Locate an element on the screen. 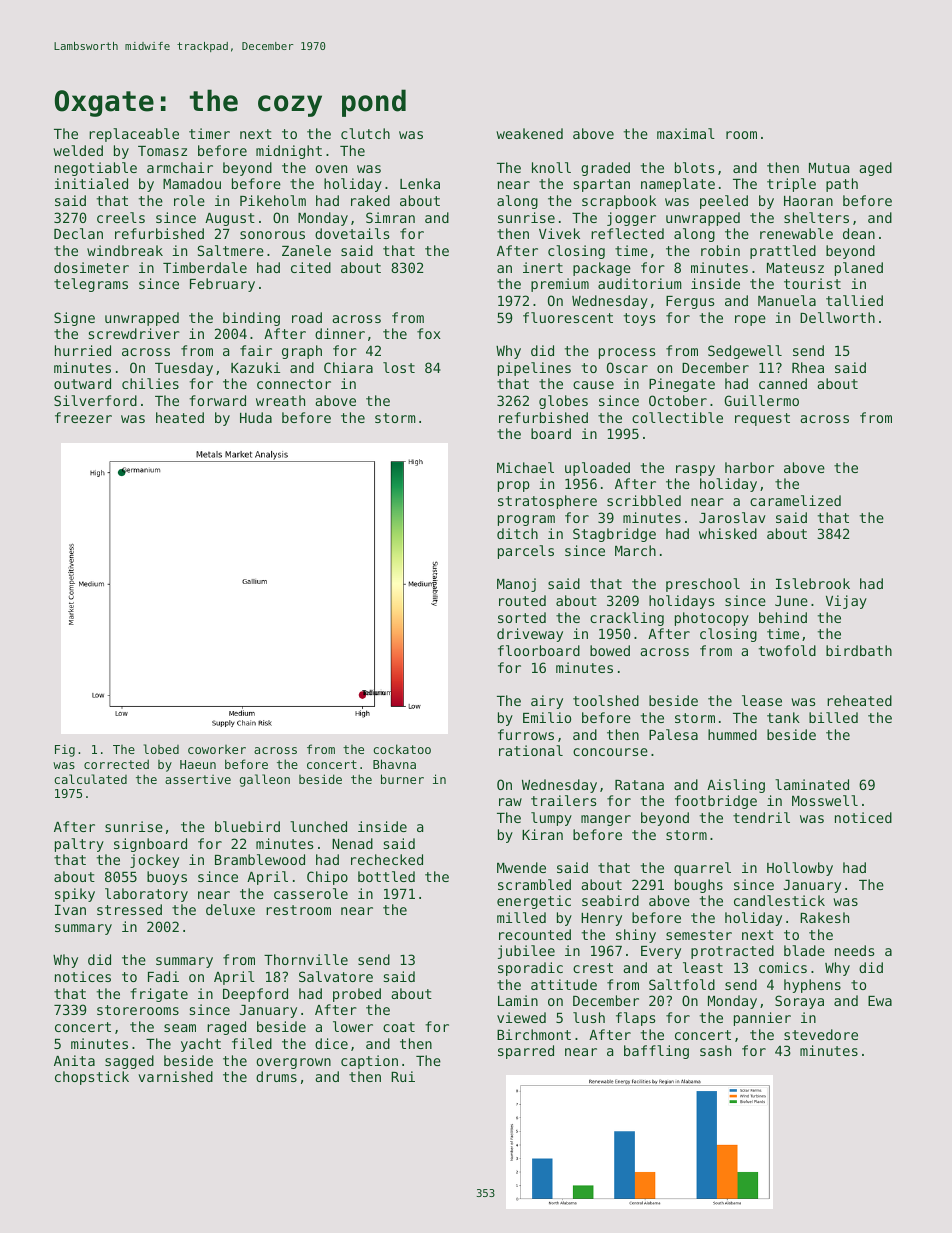  Rhea is located at coordinates (808, 367).
